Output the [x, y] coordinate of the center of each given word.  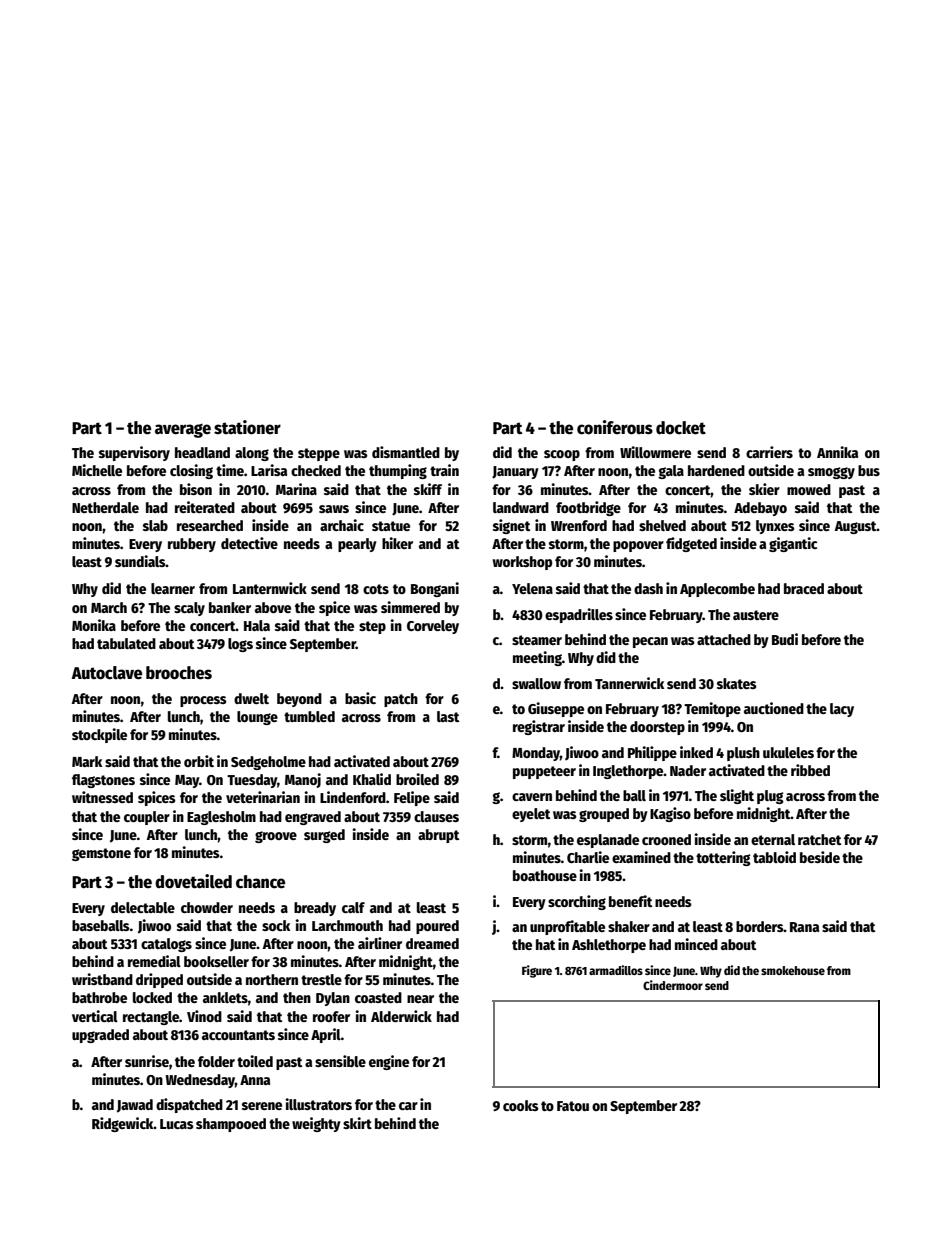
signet [511, 526]
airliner [380, 943]
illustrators [318, 1104]
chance [260, 882]
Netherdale [105, 507]
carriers [769, 452]
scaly [189, 609]
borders [760, 926]
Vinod [204, 1016]
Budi [785, 639]
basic [360, 698]
